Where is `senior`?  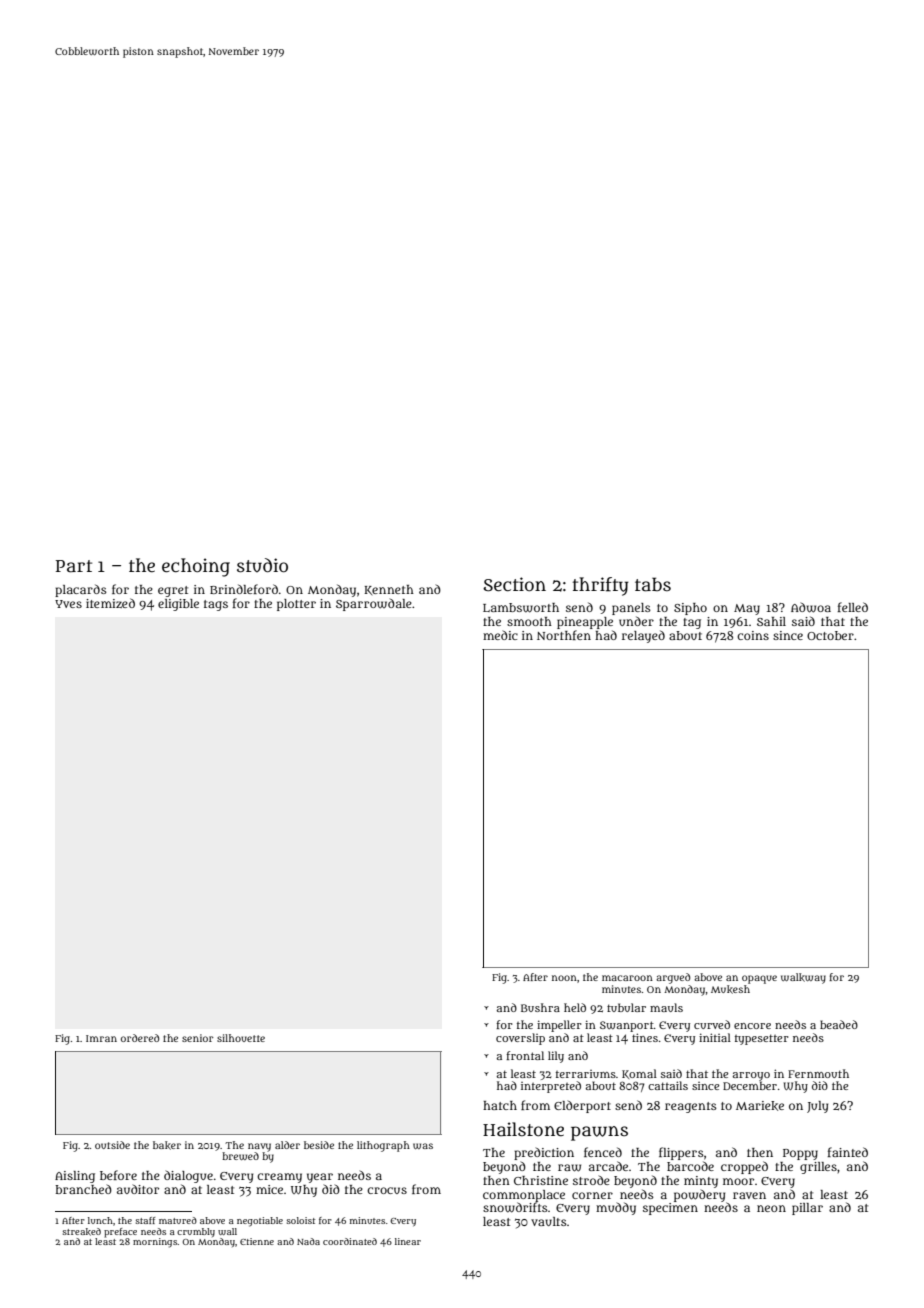
senior is located at coordinates (198, 1038).
